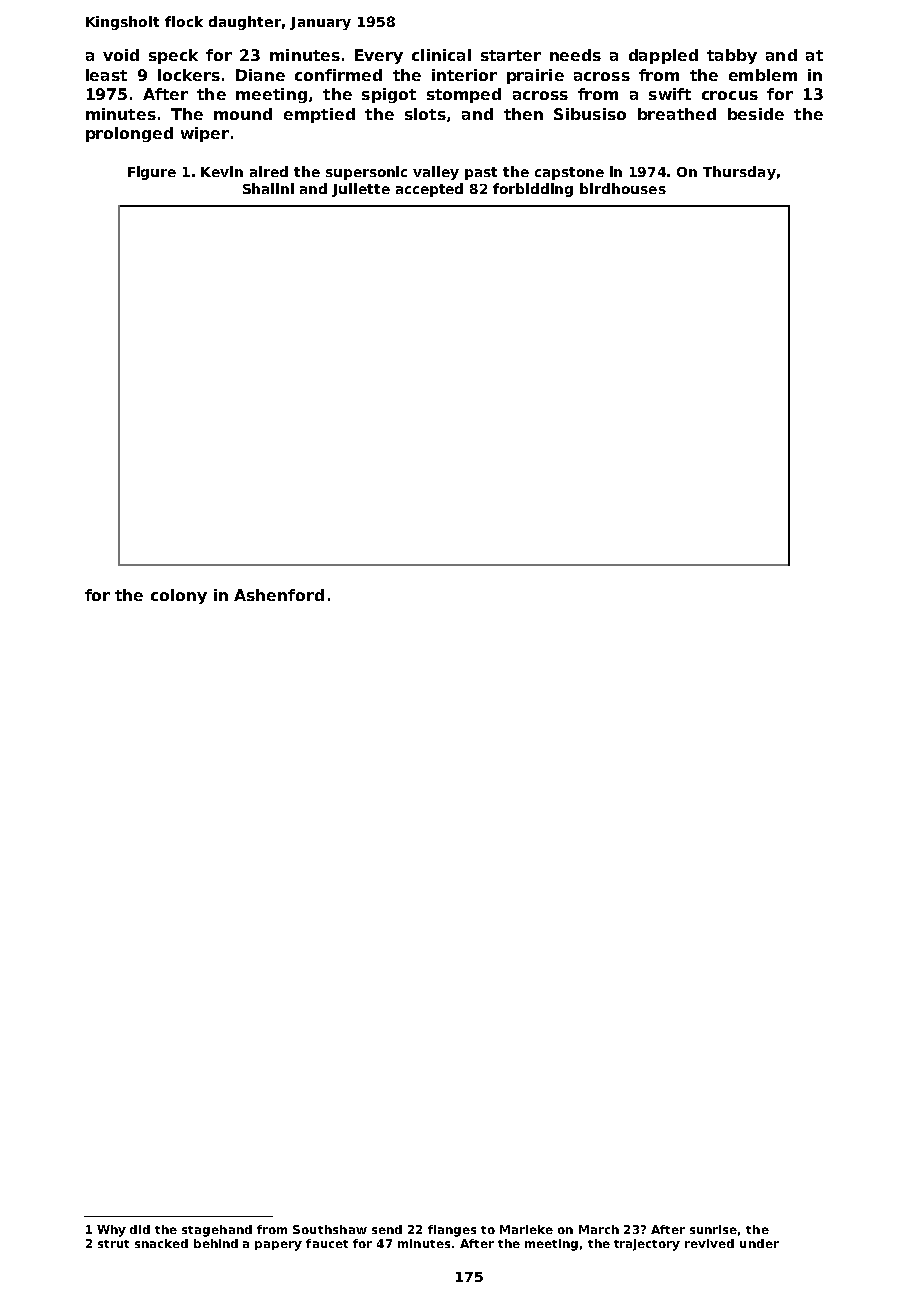 The height and width of the image is (1316, 908). I want to click on send, so click(387, 1229).
